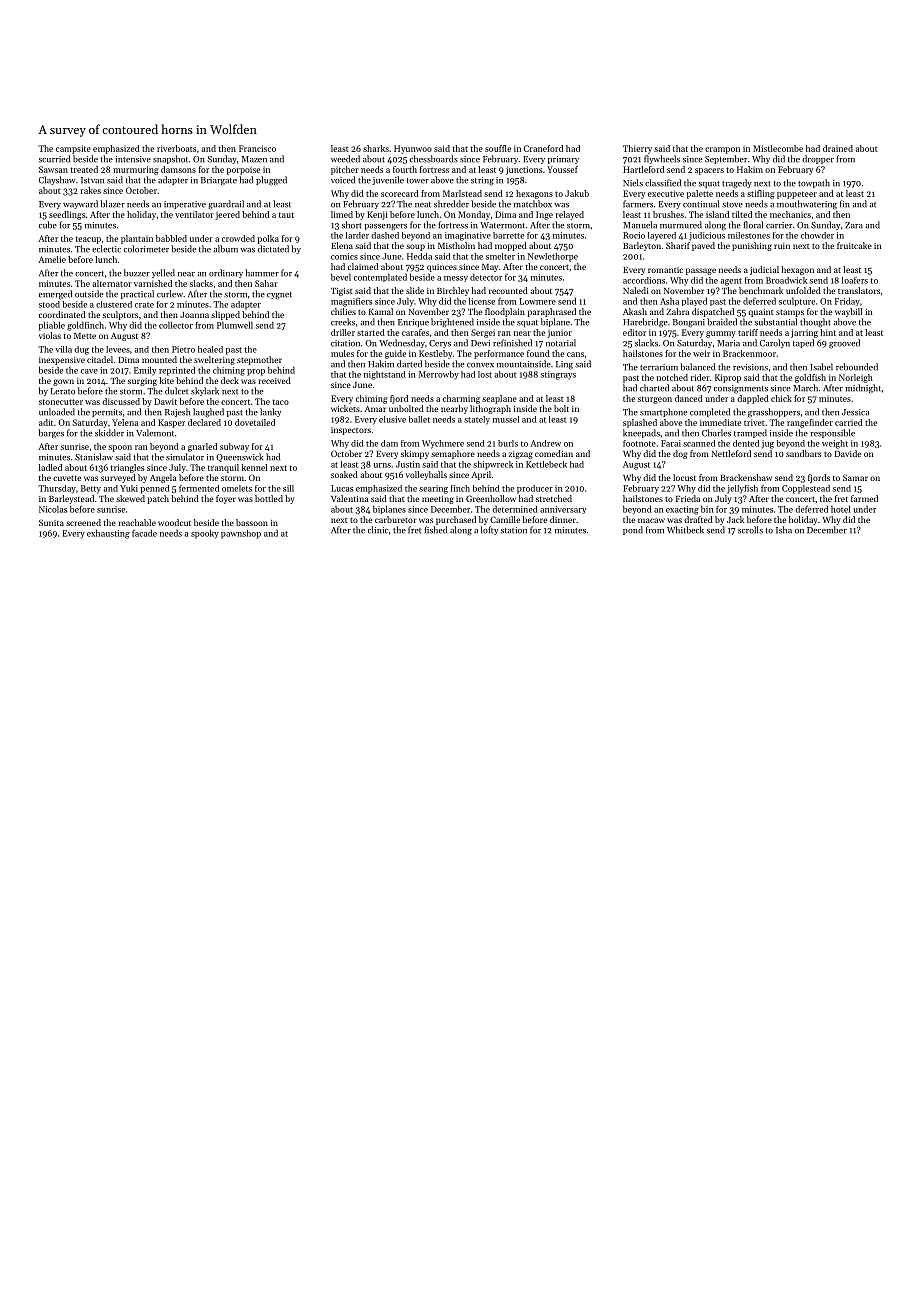 The image size is (924, 1308). I want to click on Mistlecombe, so click(778, 148).
